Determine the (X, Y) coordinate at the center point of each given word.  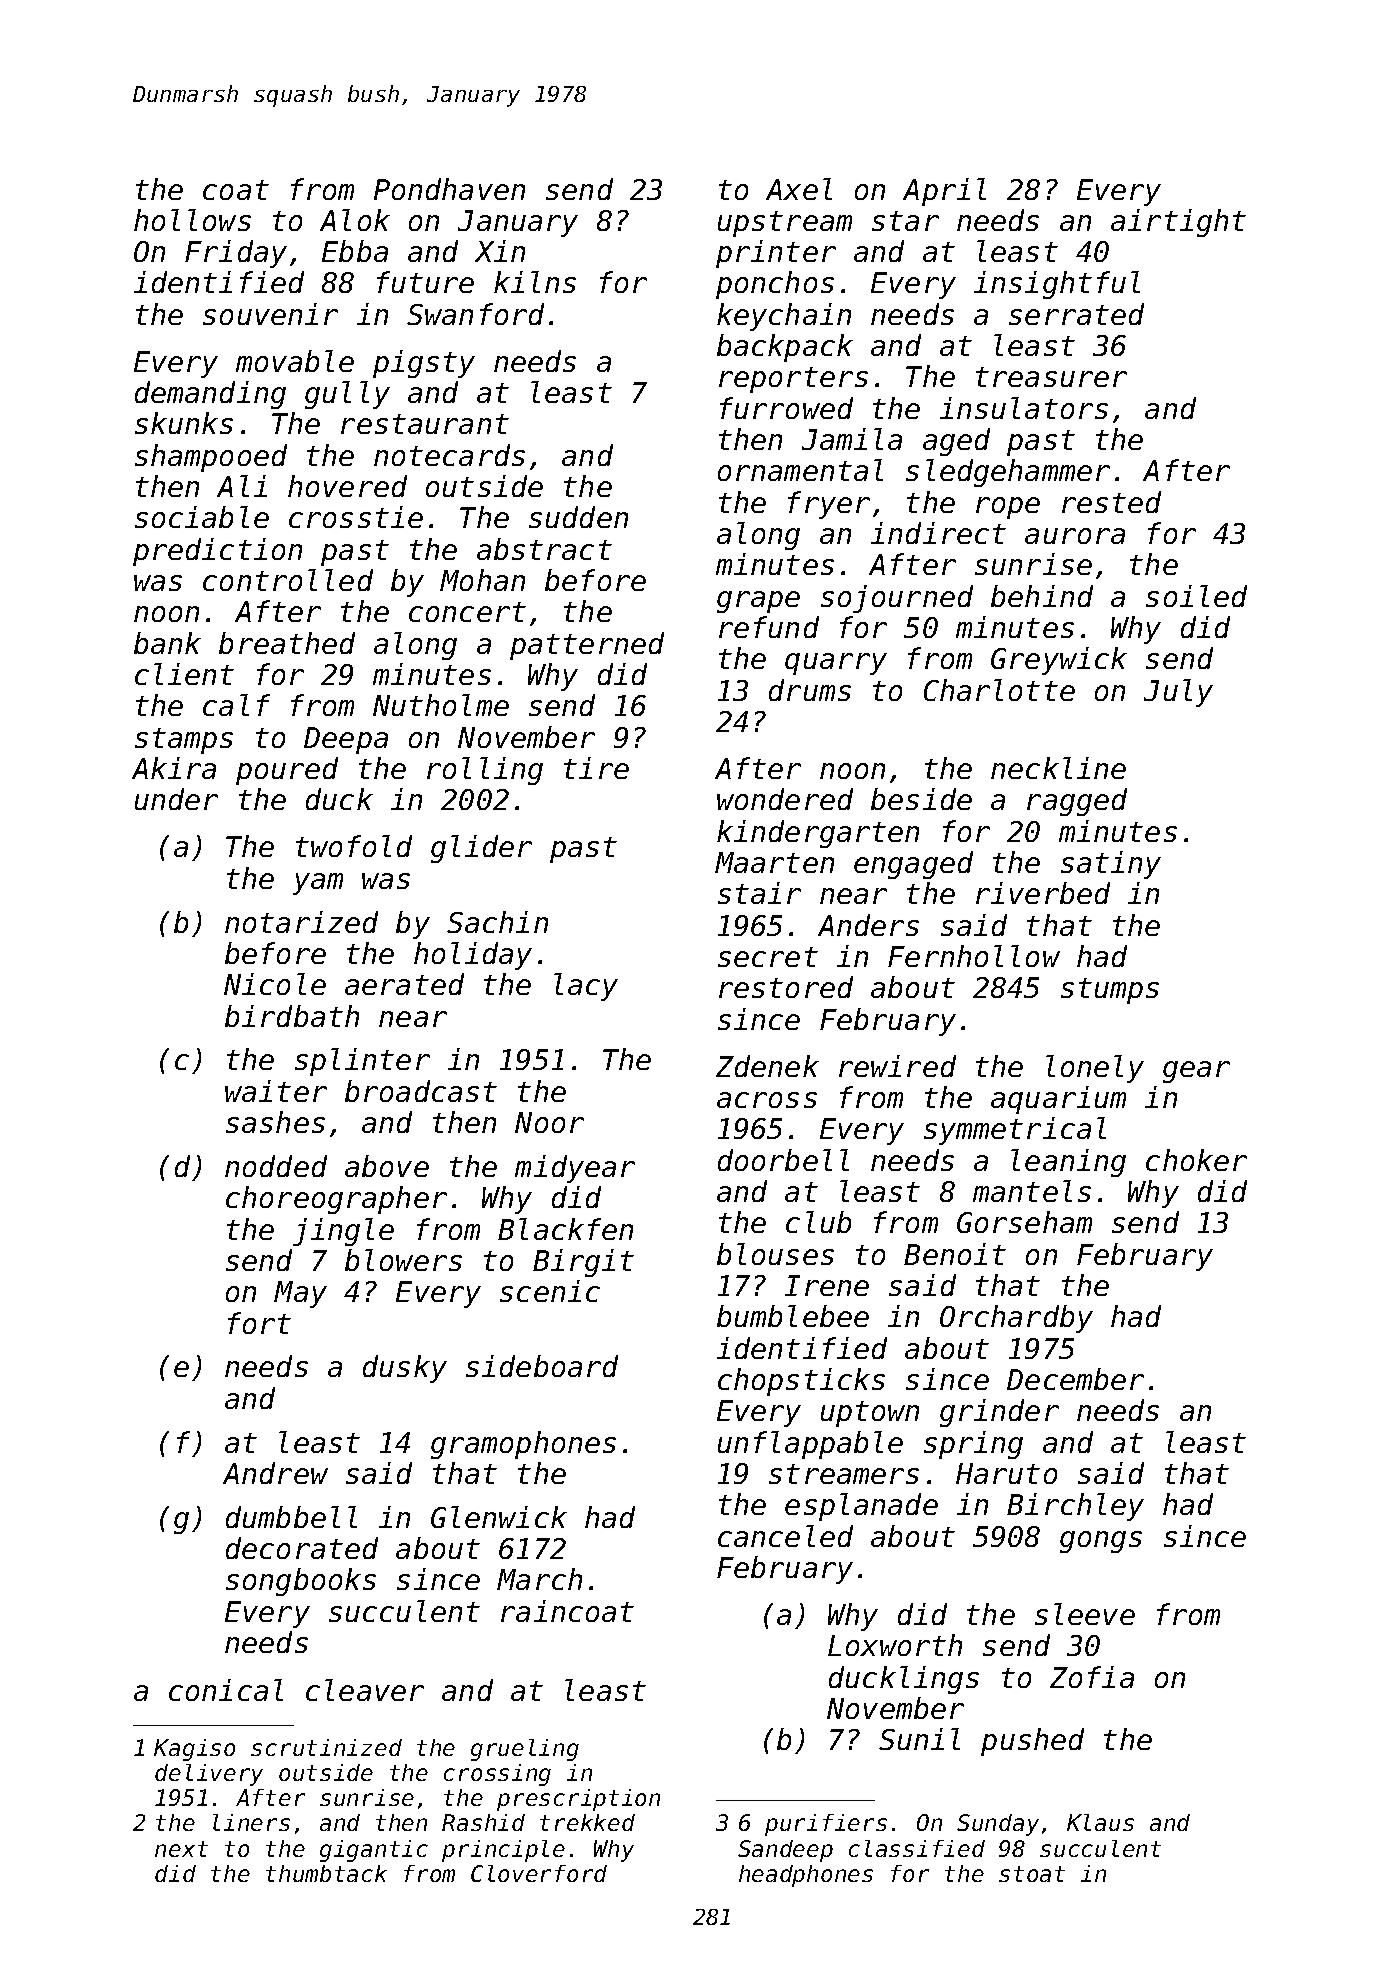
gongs (1101, 1542)
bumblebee (793, 1316)
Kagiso (194, 1750)
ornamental (800, 470)
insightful (1057, 285)
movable (295, 361)
